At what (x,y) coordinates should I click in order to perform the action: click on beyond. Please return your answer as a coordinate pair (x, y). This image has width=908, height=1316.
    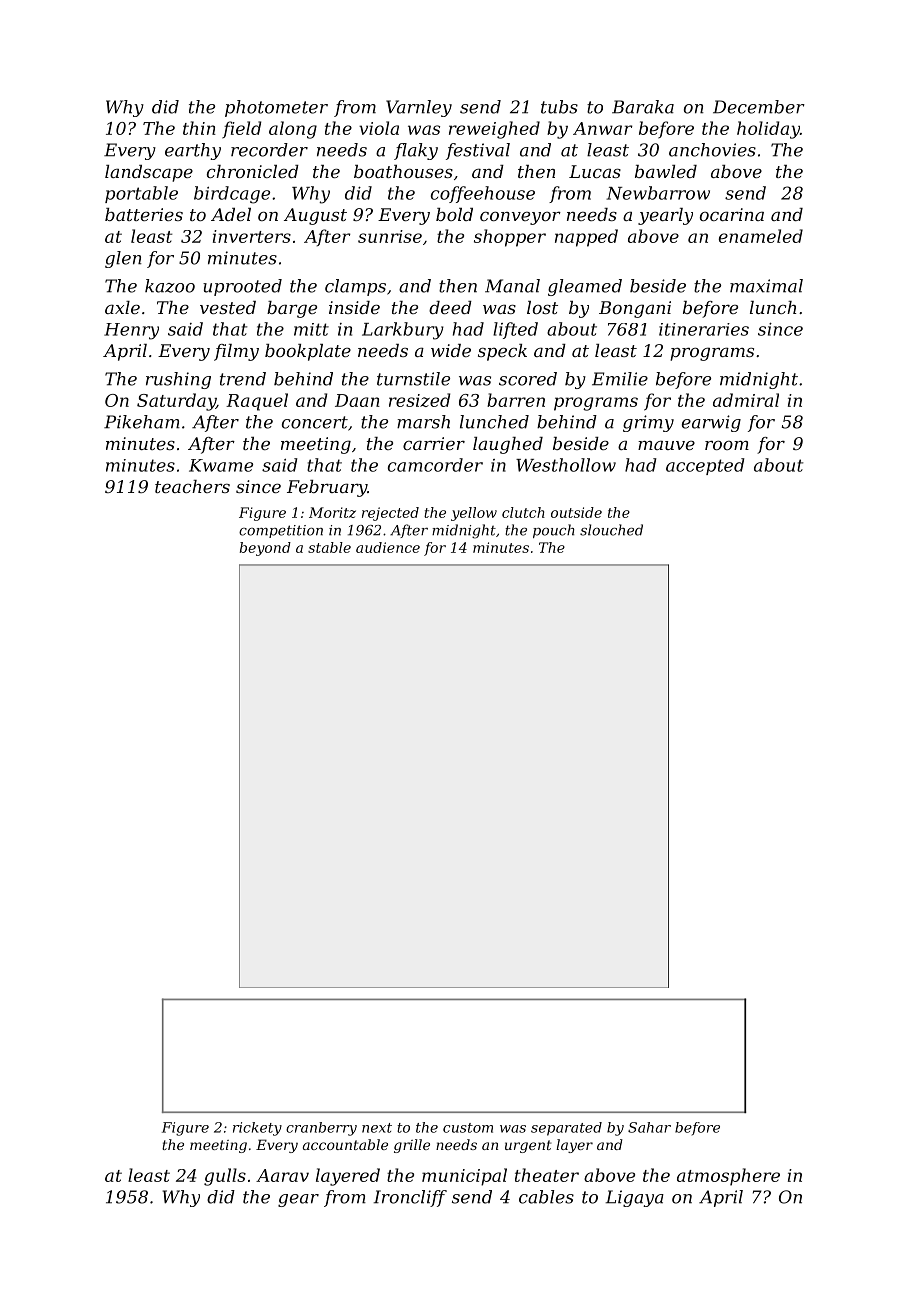
    Looking at the image, I should click on (265, 549).
